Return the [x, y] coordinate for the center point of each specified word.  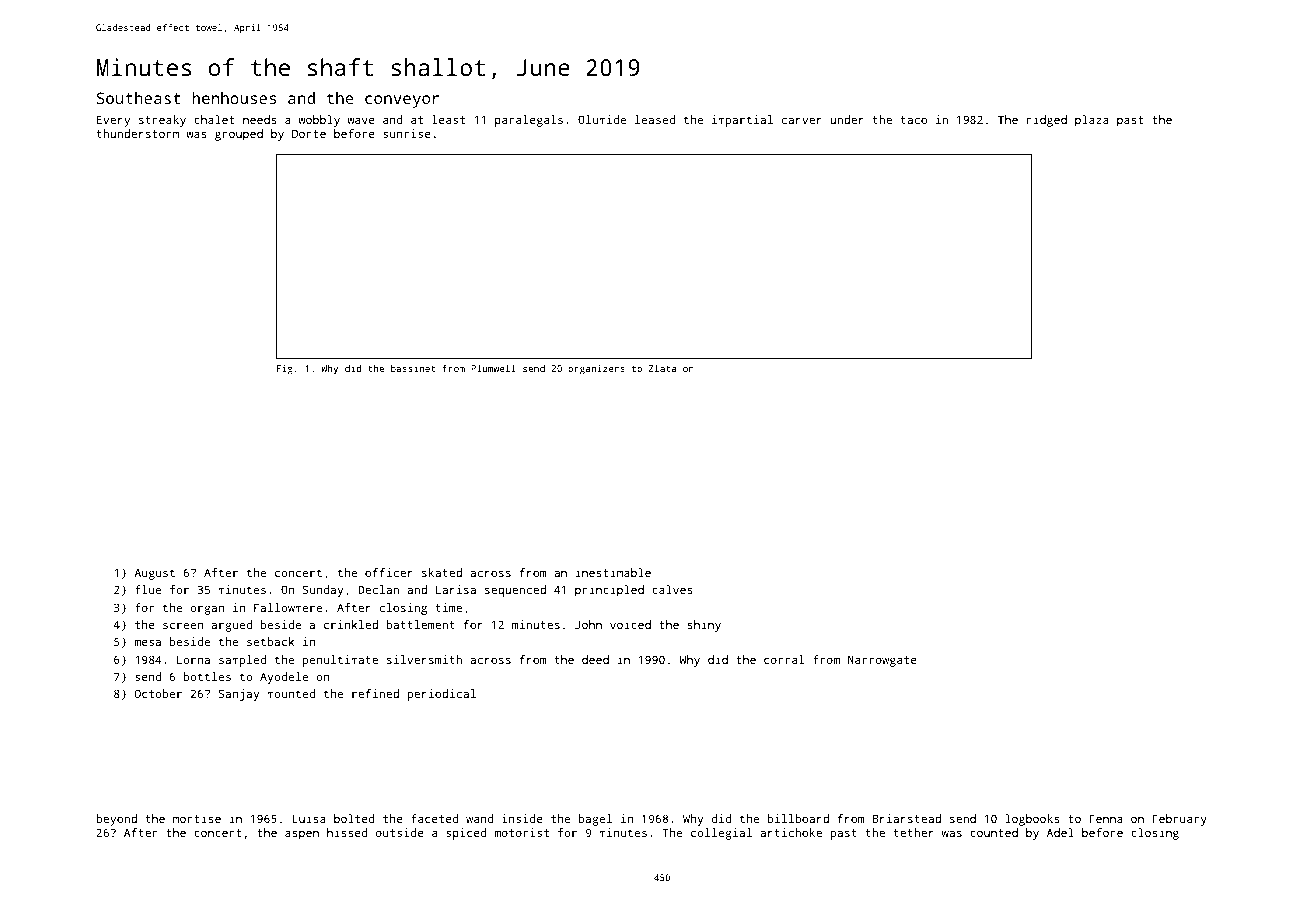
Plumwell [493, 368]
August [154, 574]
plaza [1092, 121]
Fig [285, 370]
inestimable [613, 572]
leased [655, 119]
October [158, 693]
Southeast [138, 98]
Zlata [662, 368]
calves [672, 589]
